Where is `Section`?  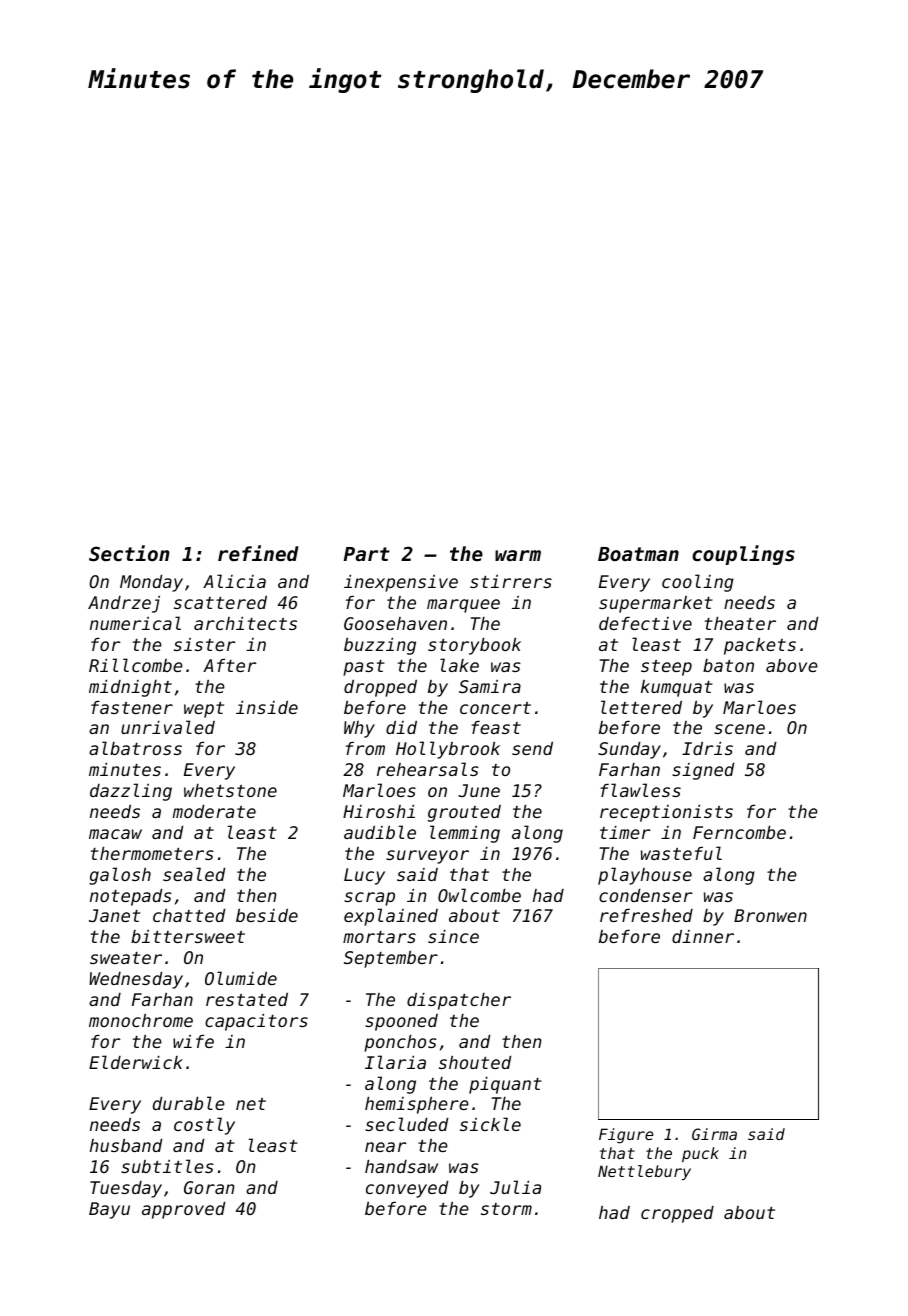
Section is located at coordinates (129, 553).
